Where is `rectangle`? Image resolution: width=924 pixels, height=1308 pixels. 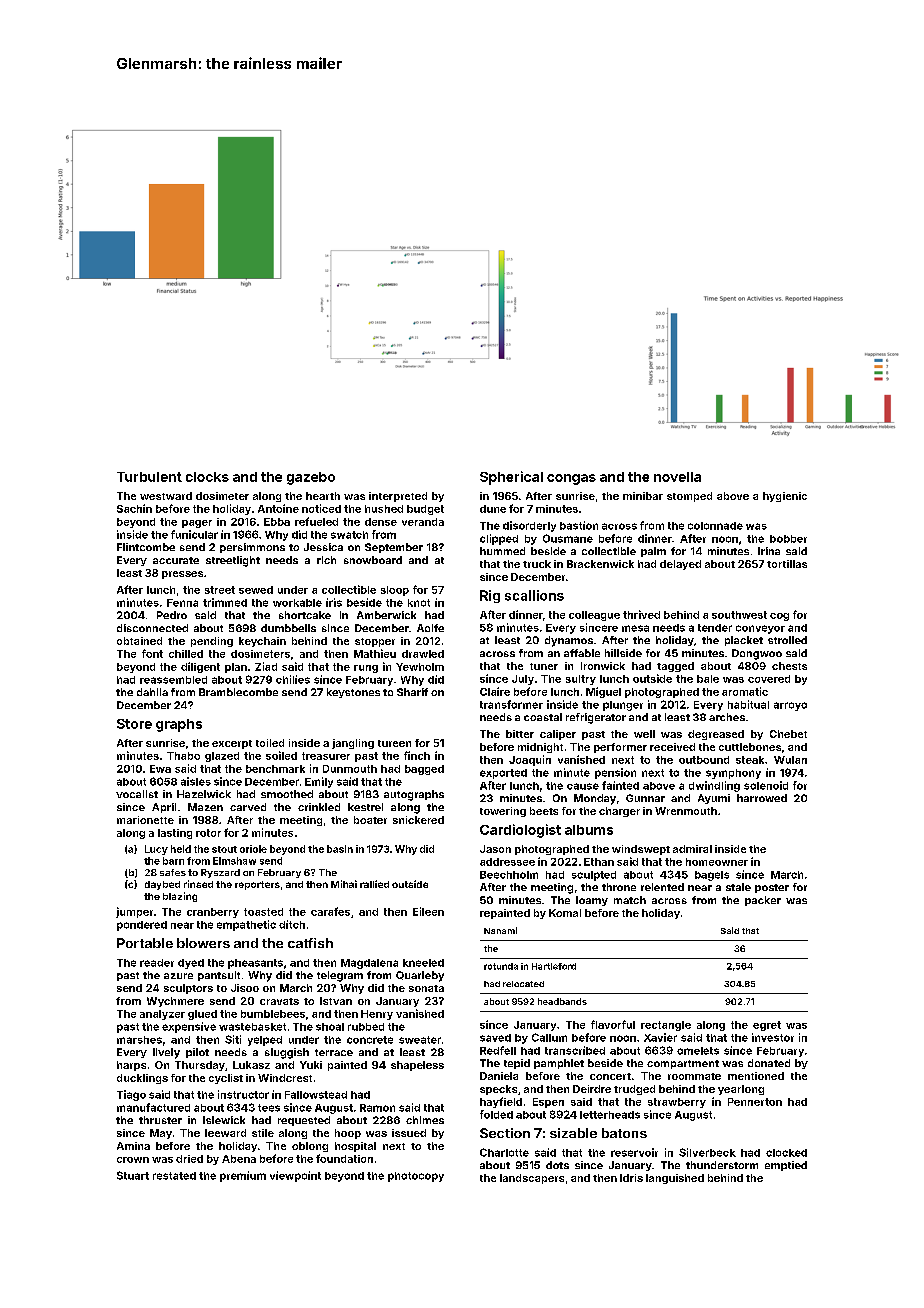
rectangle is located at coordinates (666, 1026).
